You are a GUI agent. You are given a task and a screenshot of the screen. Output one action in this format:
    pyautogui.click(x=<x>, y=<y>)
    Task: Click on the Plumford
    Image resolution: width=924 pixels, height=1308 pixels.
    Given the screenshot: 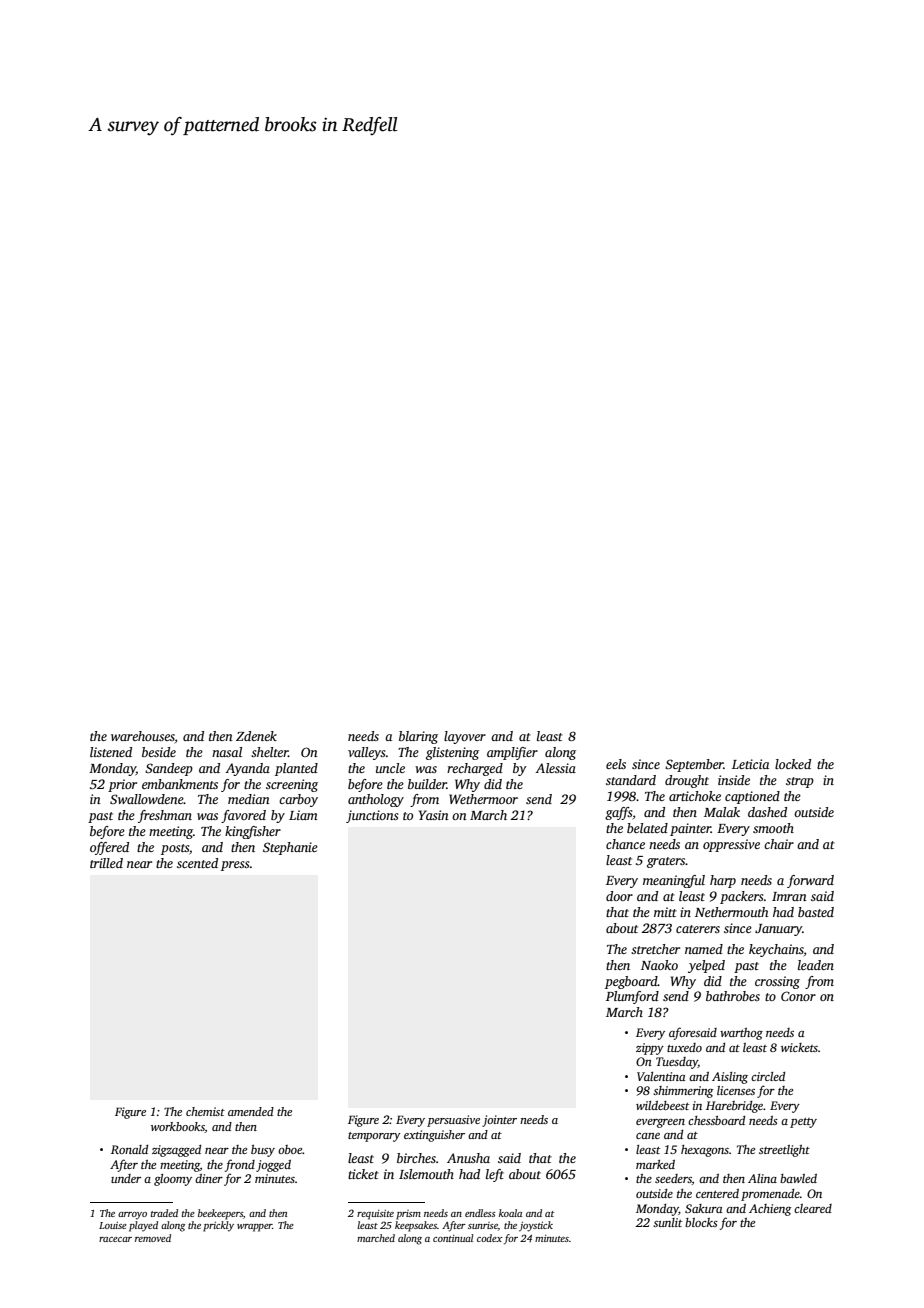 What is the action you would take?
    pyautogui.click(x=632, y=997)
